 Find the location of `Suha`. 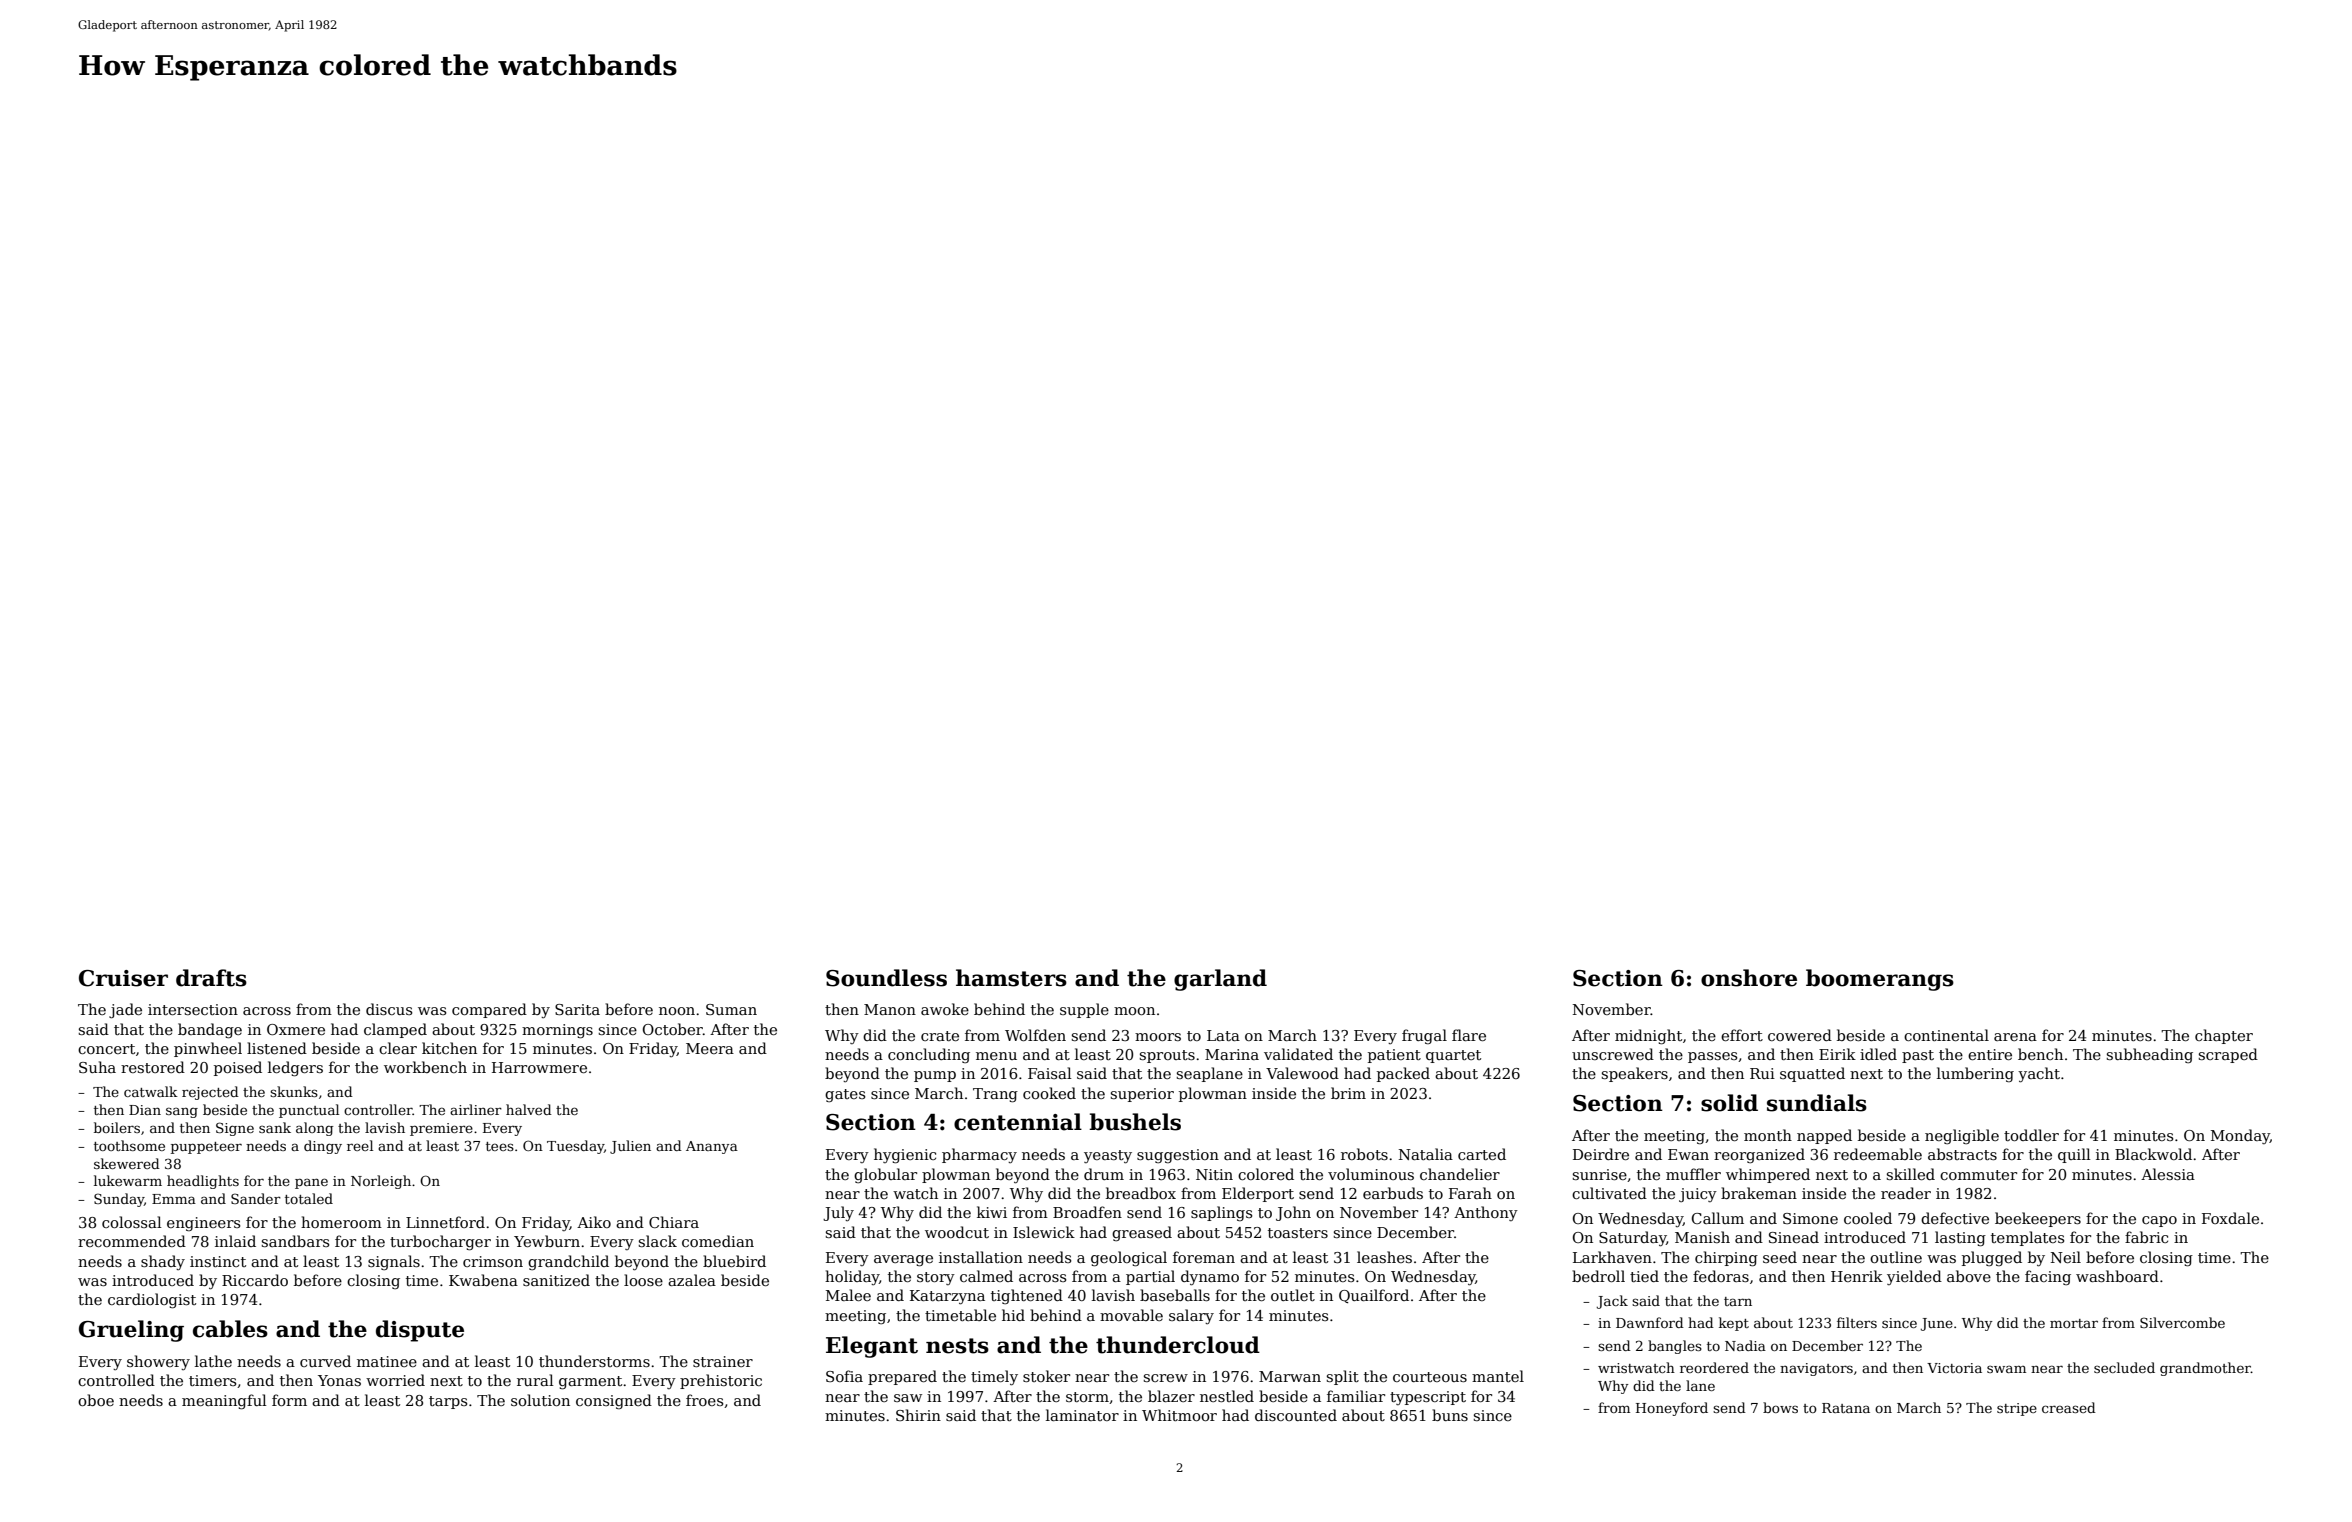

Suha is located at coordinates (97, 1067).
